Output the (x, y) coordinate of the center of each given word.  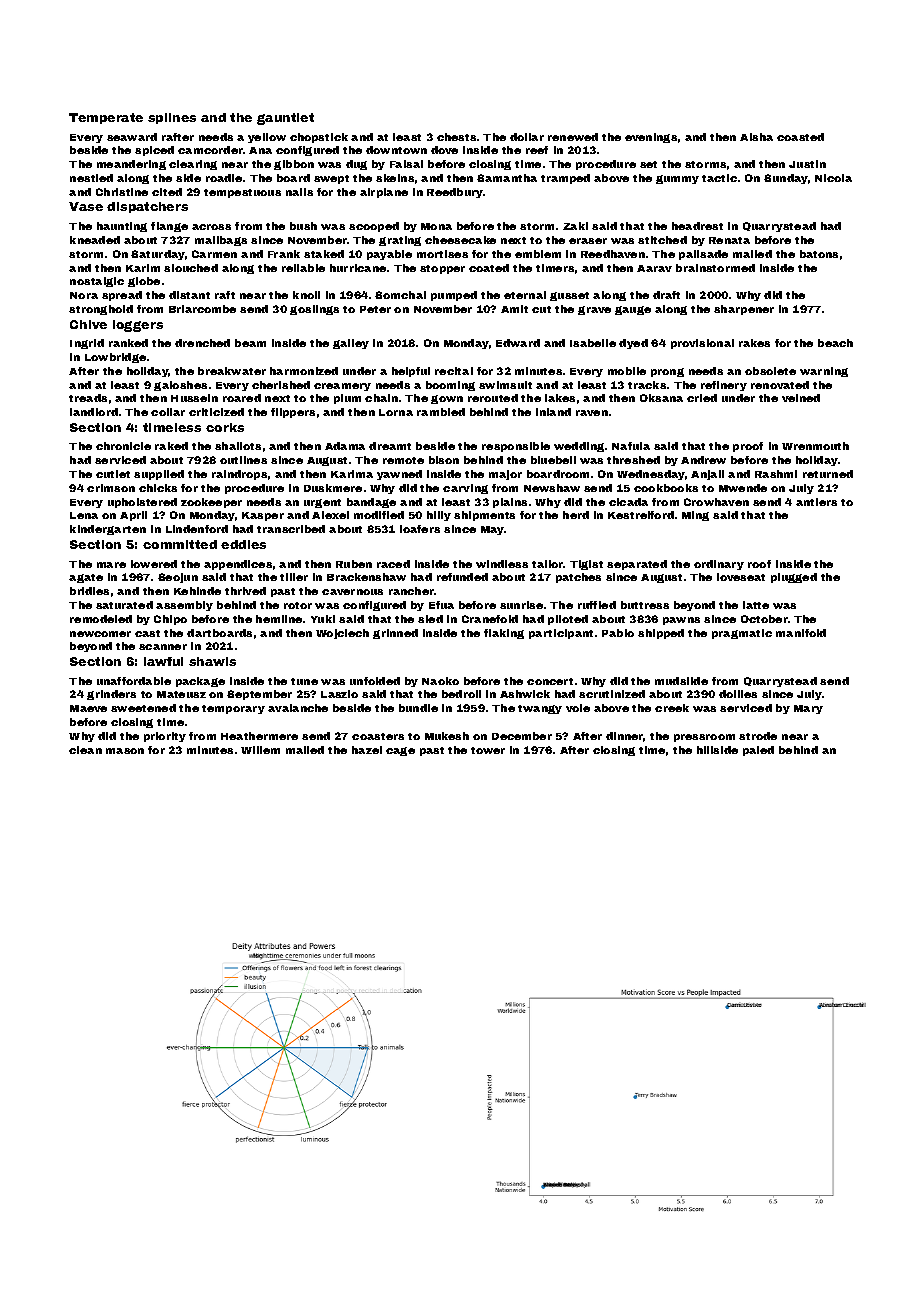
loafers (420, 529)
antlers (816, 502)
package (200, 682)
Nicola (833, 178)
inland (553, 412)
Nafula (631, 446)
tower (488, 750)
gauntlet (285, 119)
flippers (293, 413)
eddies (243, 544)
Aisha (756, 137)
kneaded (95, 240)
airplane (384, 193)
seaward (132, 137)
